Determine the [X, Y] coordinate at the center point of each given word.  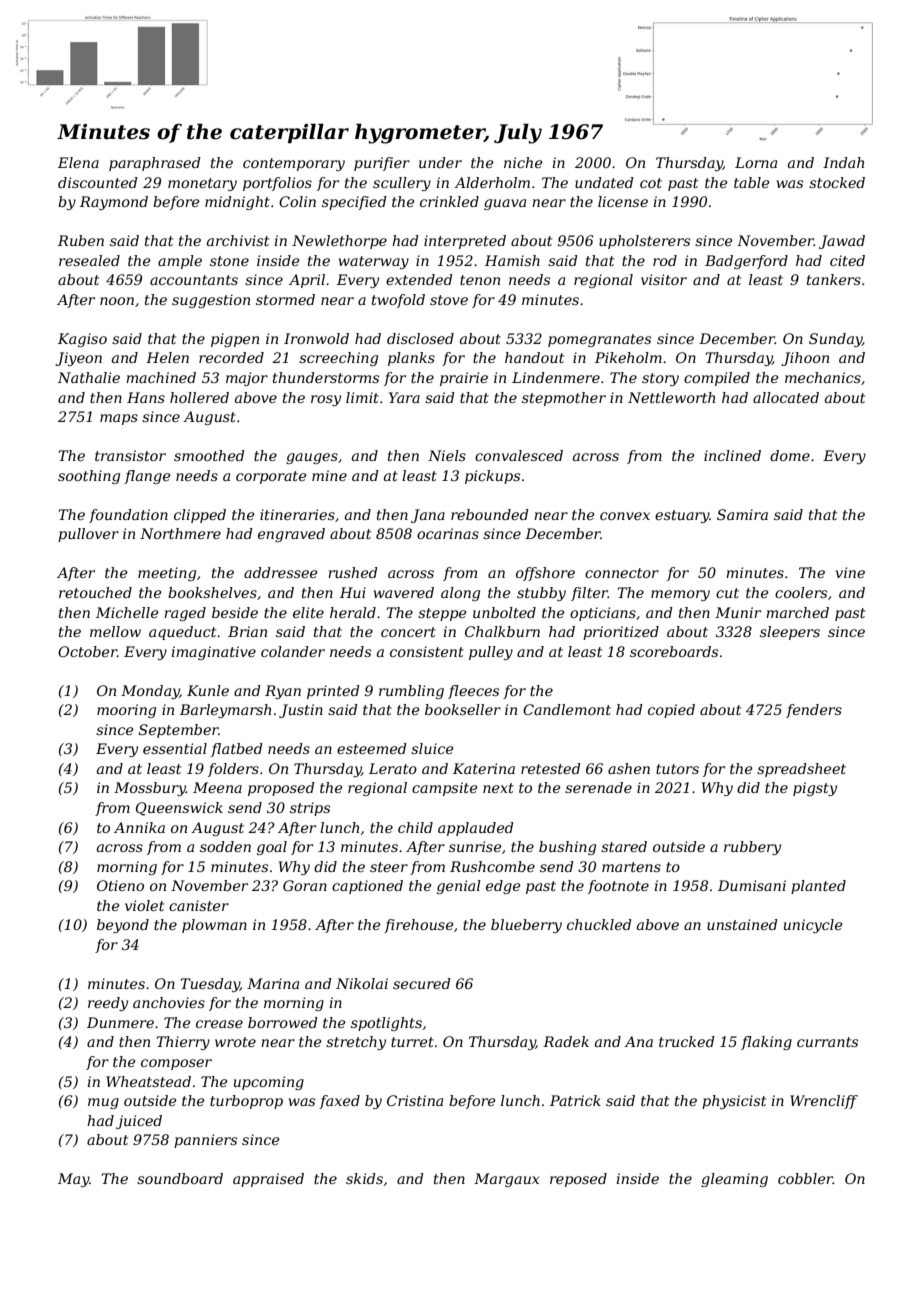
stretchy [356, 1043]
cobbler [805, 1178]
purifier [382, 164]
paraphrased [155, 164]
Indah [843, 162]
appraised [268, 1180]
